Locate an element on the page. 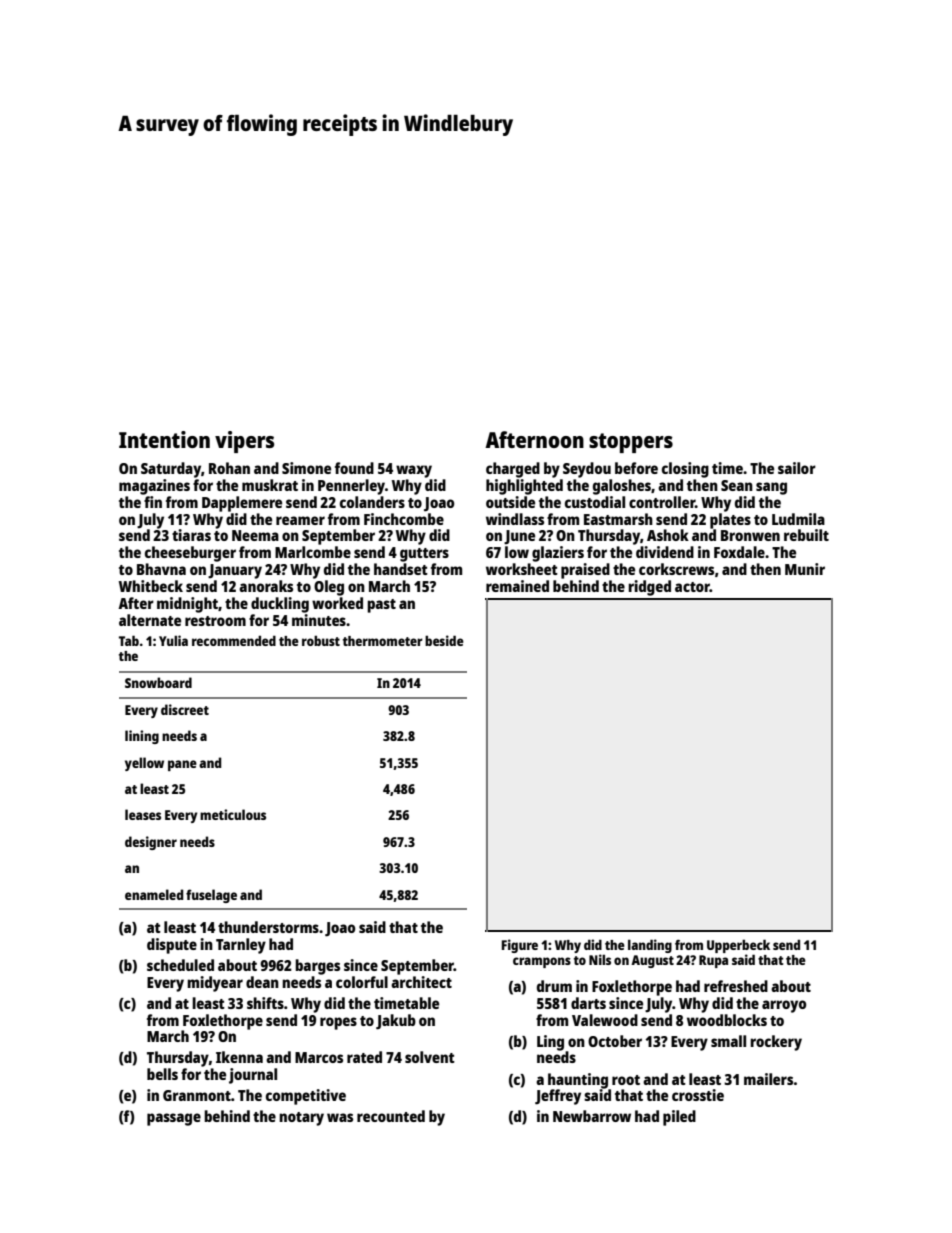 The width and height of the image is (952, 1233). enameled is located at coordinates (154, 894).
